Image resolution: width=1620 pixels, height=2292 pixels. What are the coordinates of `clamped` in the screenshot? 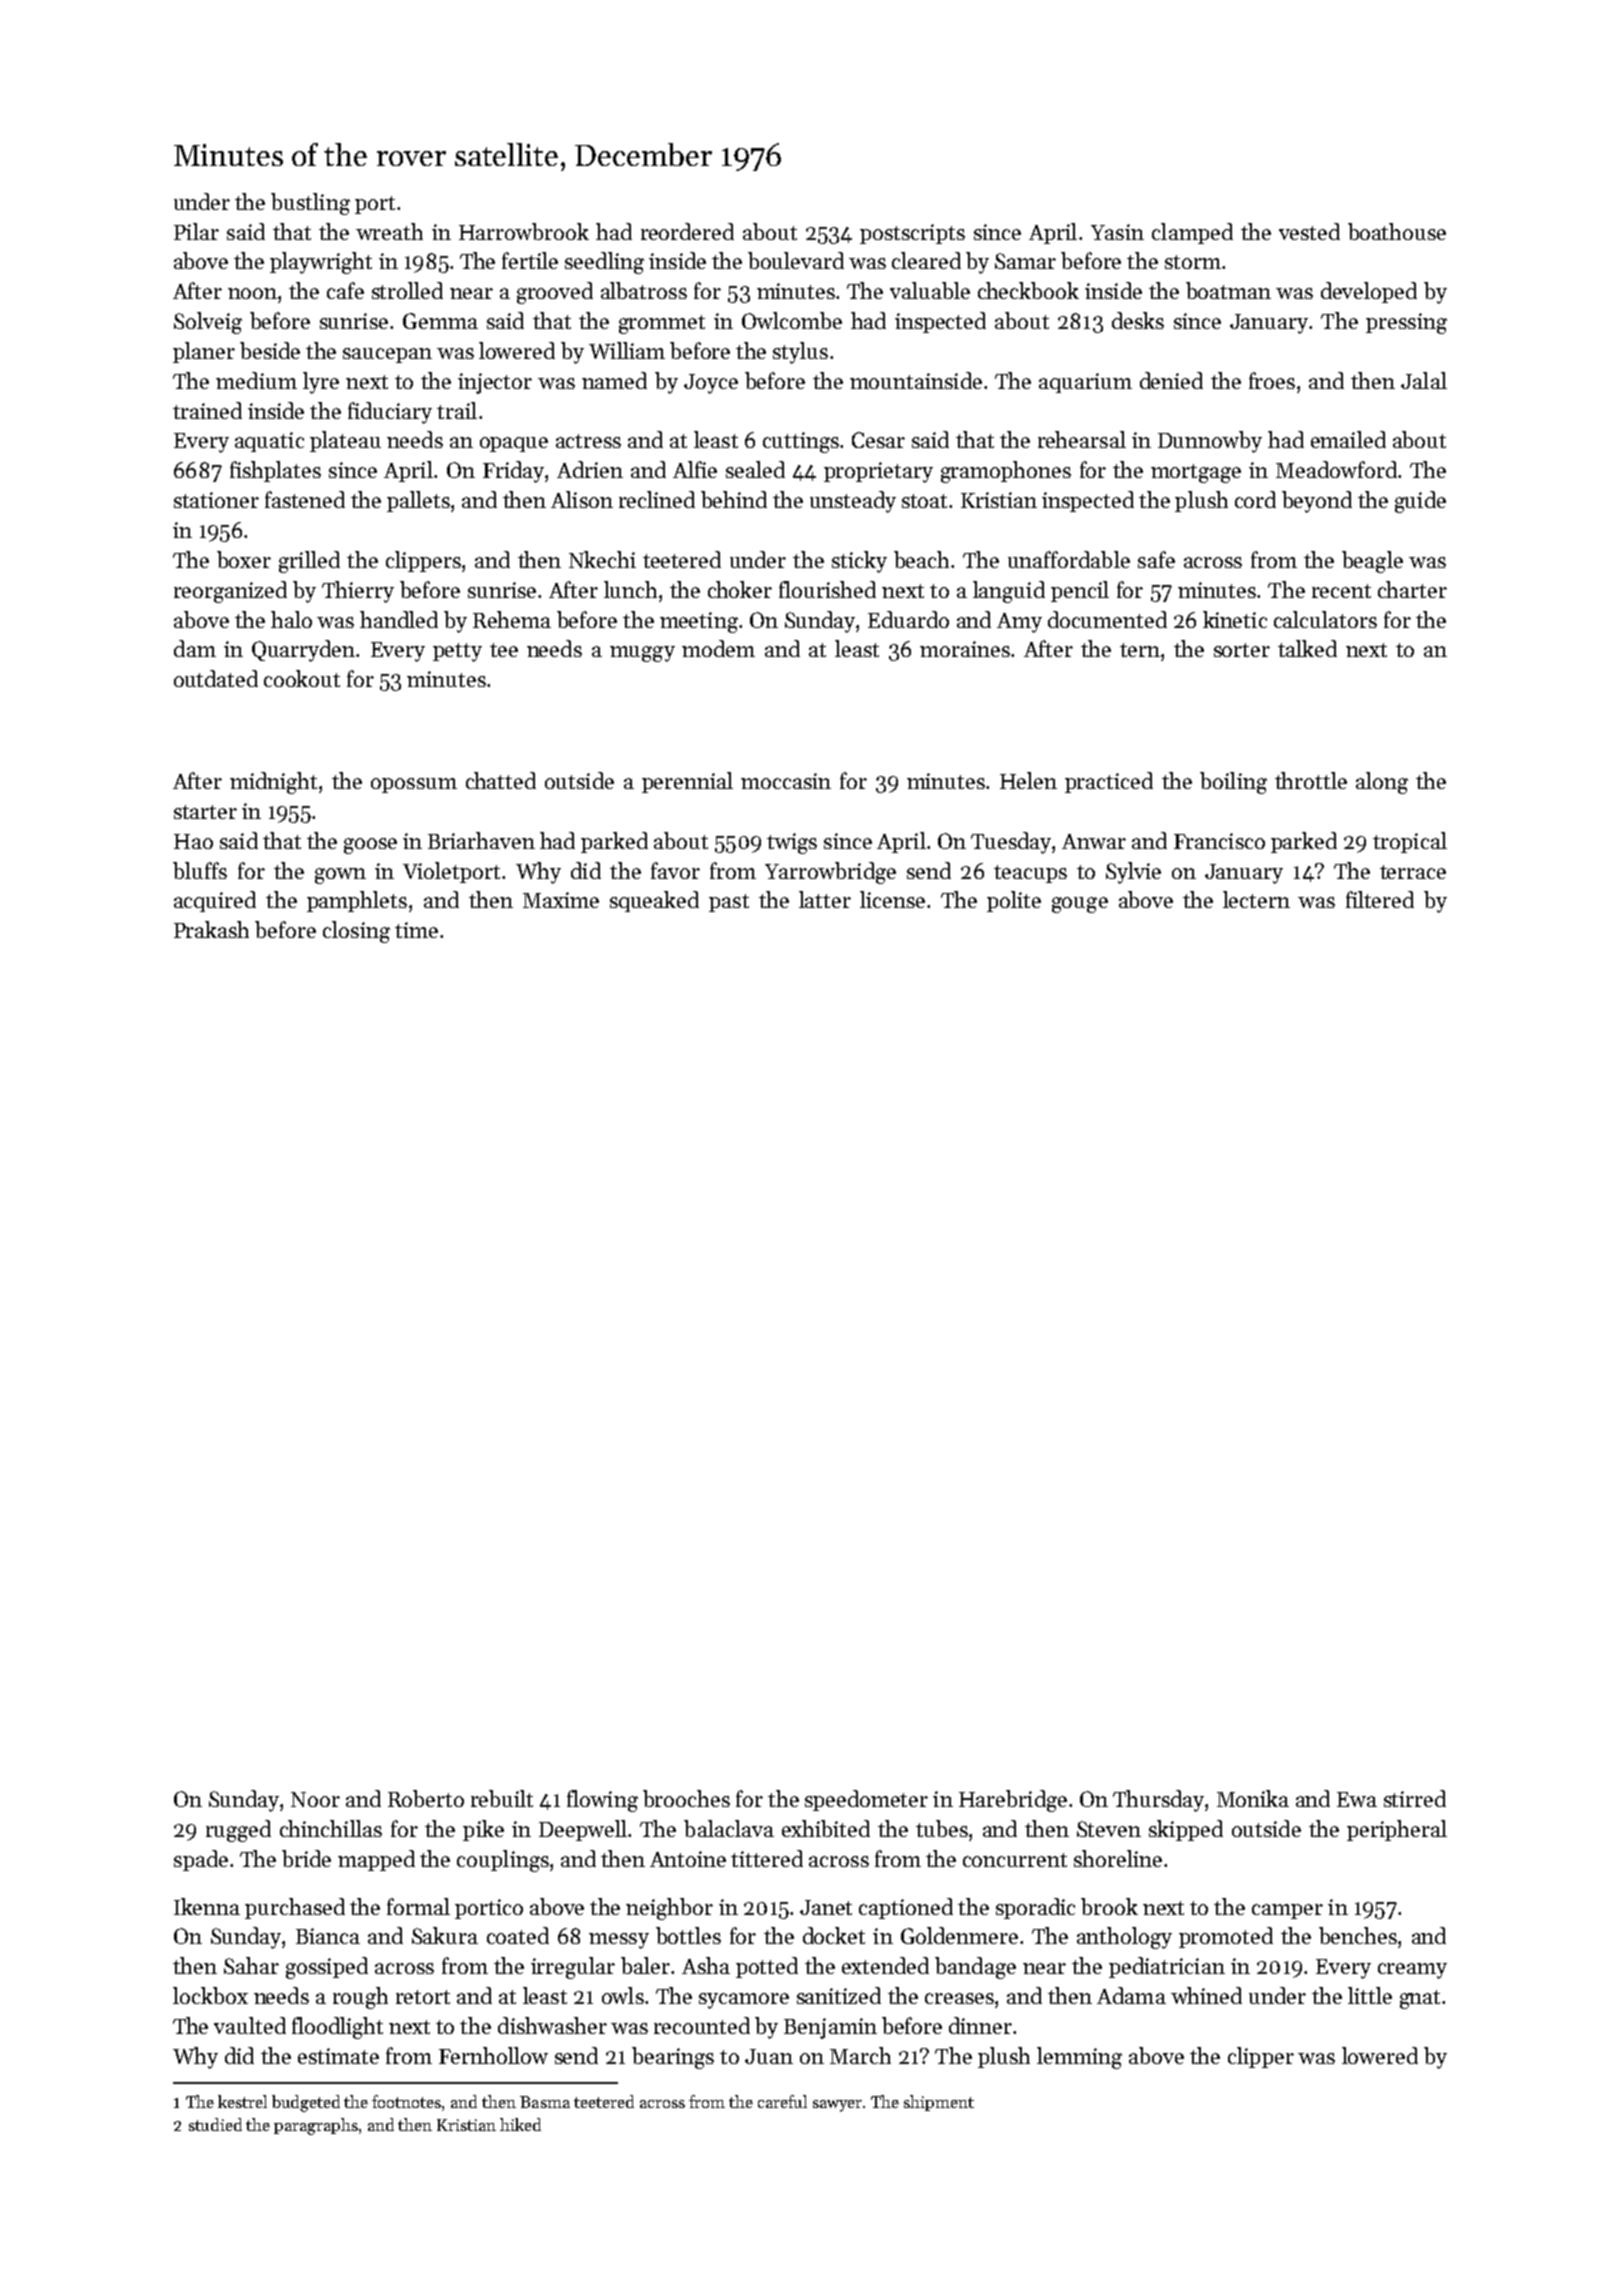 It's located at (1192, 233).
